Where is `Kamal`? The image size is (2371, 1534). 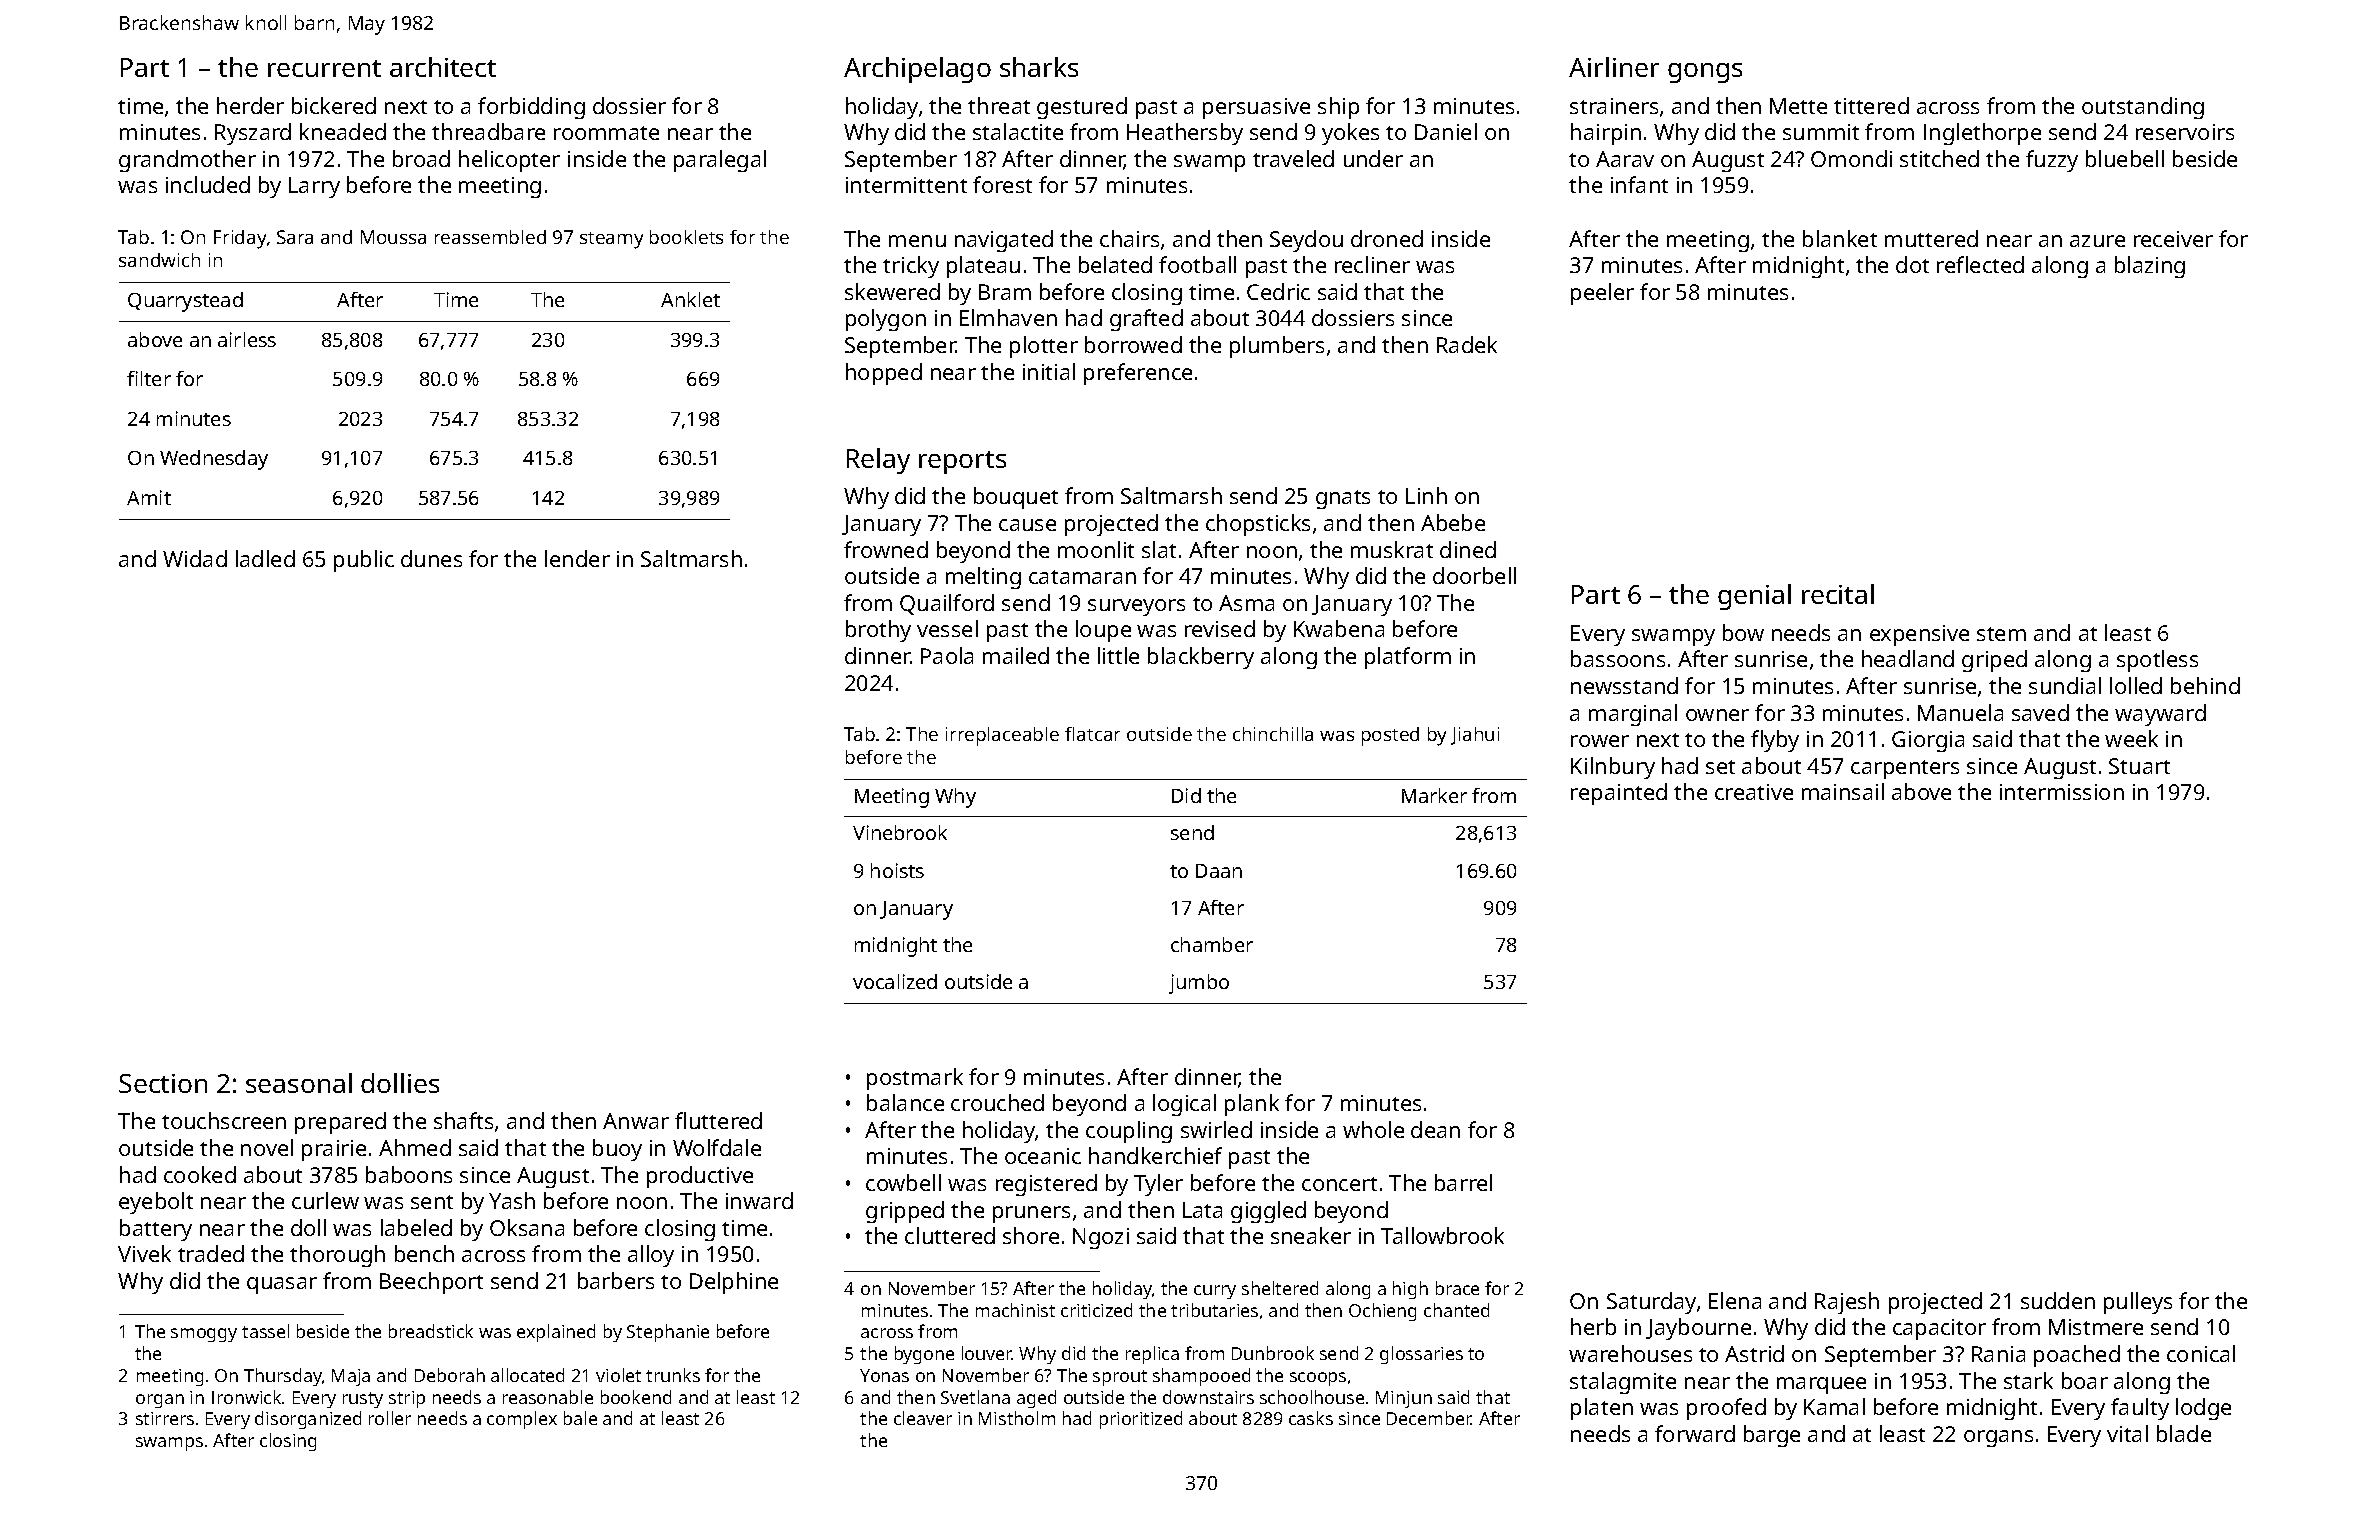
Kamal is located at coordinates (1834, 1406).
